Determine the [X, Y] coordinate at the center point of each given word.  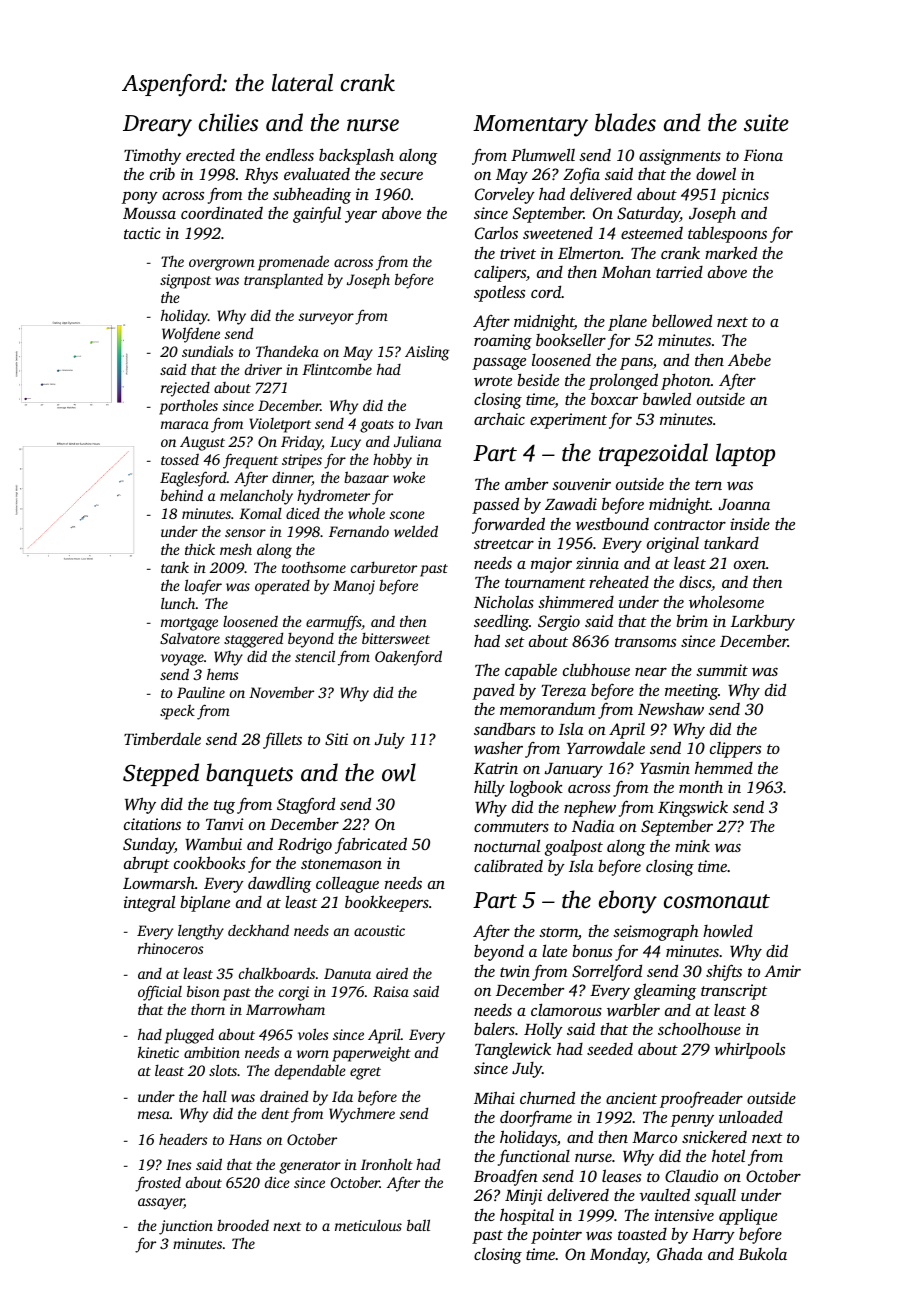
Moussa [149, 213]
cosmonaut [717, 901]
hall [214, 1096]
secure [401, 176]
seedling [501, 622]
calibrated [508, 865]
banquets [249, 774]
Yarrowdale [606, 748]
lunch [178, 603]
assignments [680, 157]
